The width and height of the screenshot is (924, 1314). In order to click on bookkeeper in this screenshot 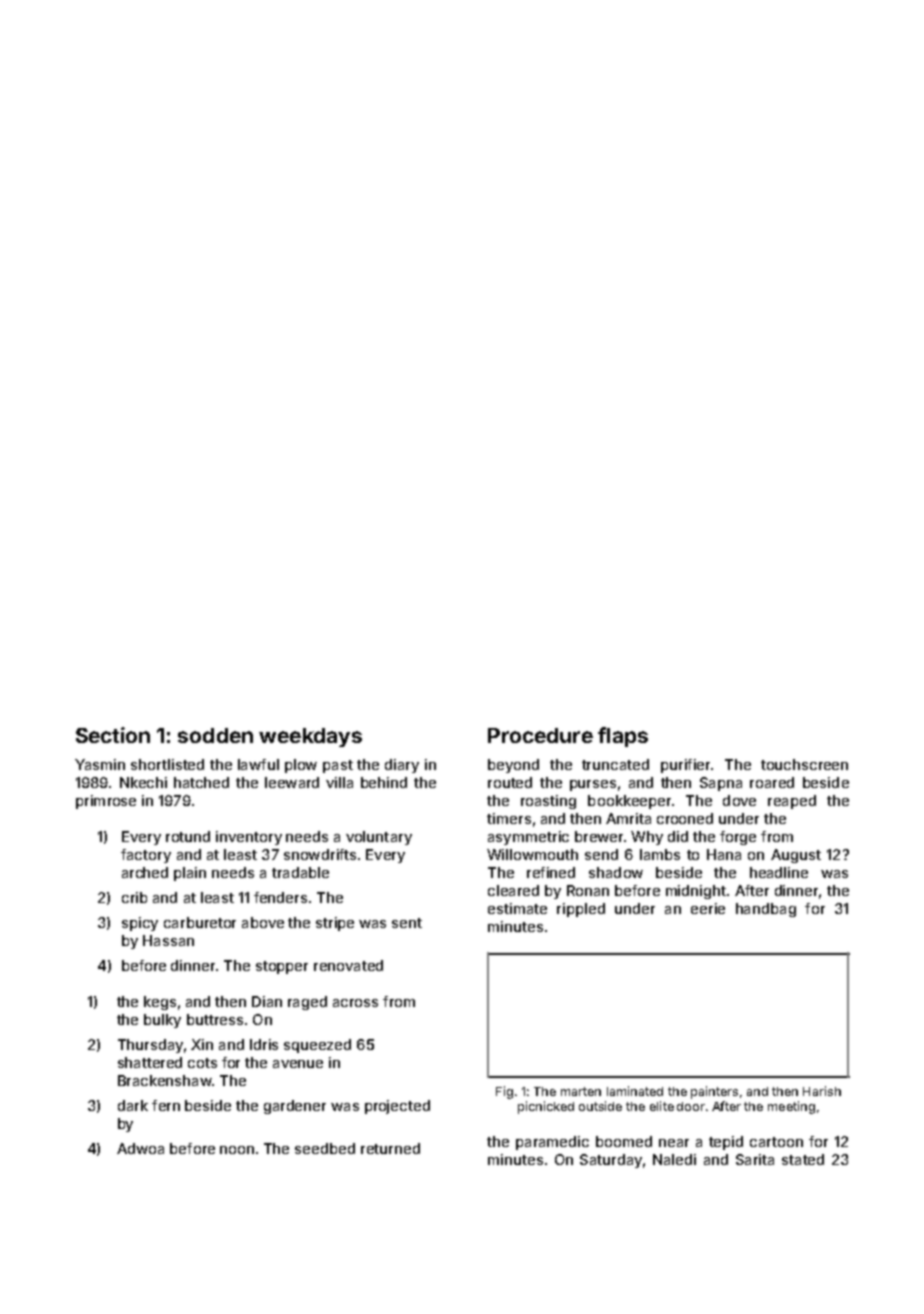, I will do `click(629, 802)`.
